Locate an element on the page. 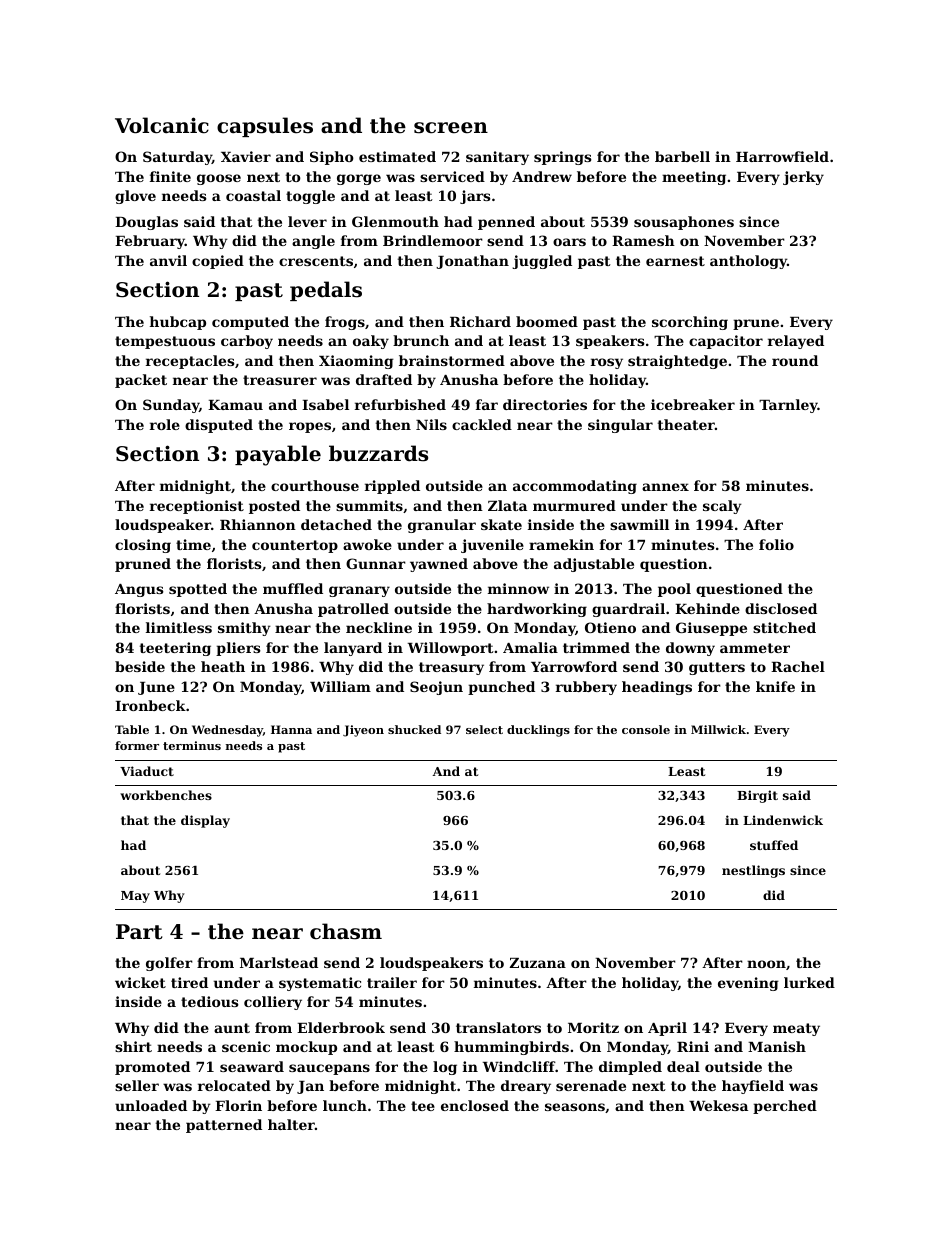 This image has width=952, height=1233. enclosed is located at coordinates (475, 1105).
